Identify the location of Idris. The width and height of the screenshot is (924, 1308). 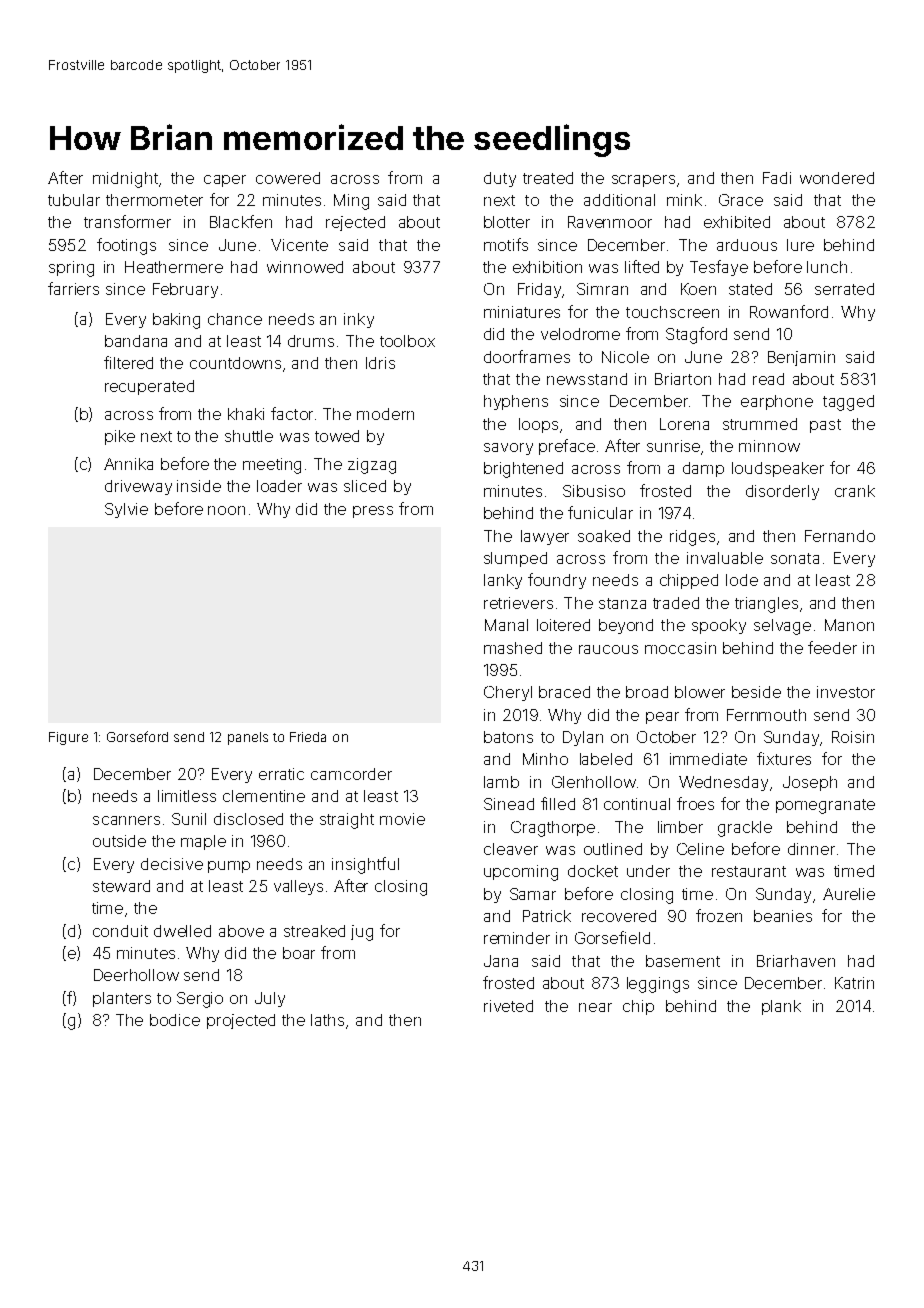
(380, 363).
